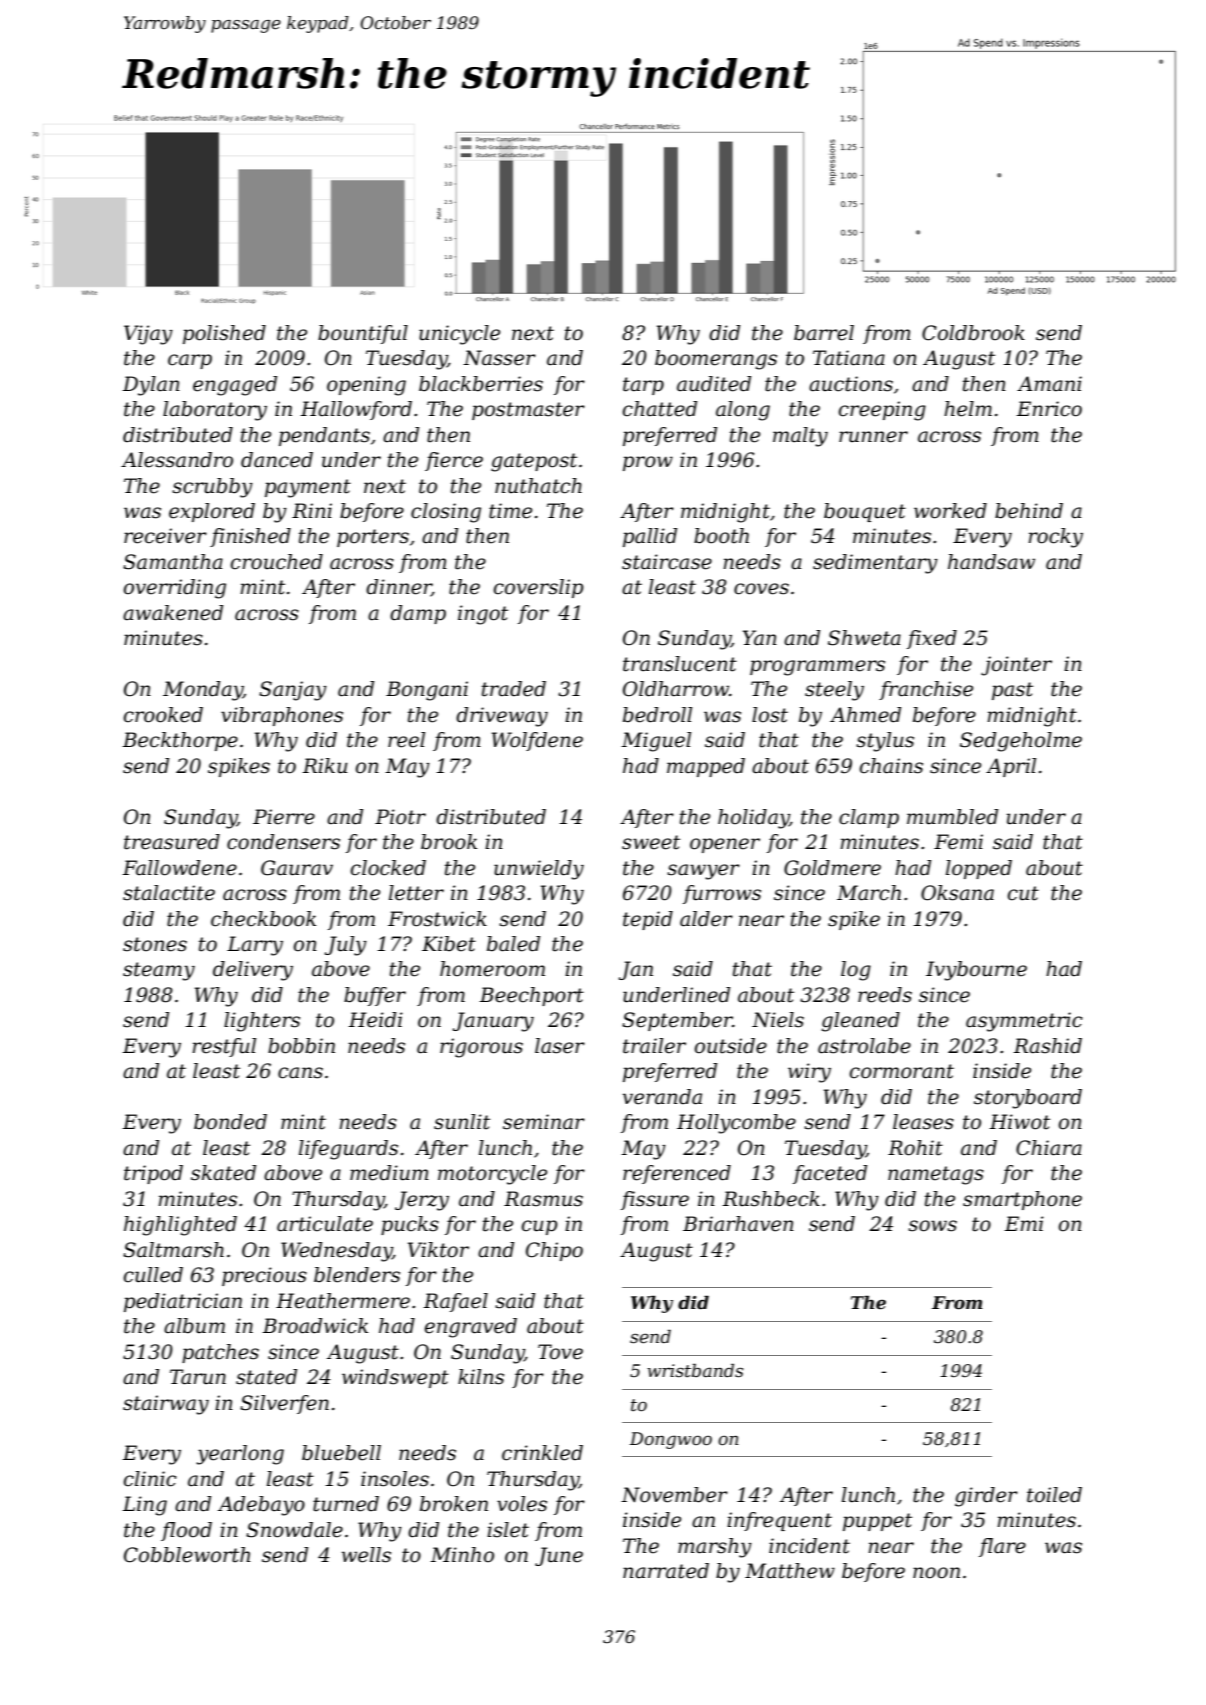  Describe the element at coordinates (986, 1497) in the document. I see `girder` at that location.
